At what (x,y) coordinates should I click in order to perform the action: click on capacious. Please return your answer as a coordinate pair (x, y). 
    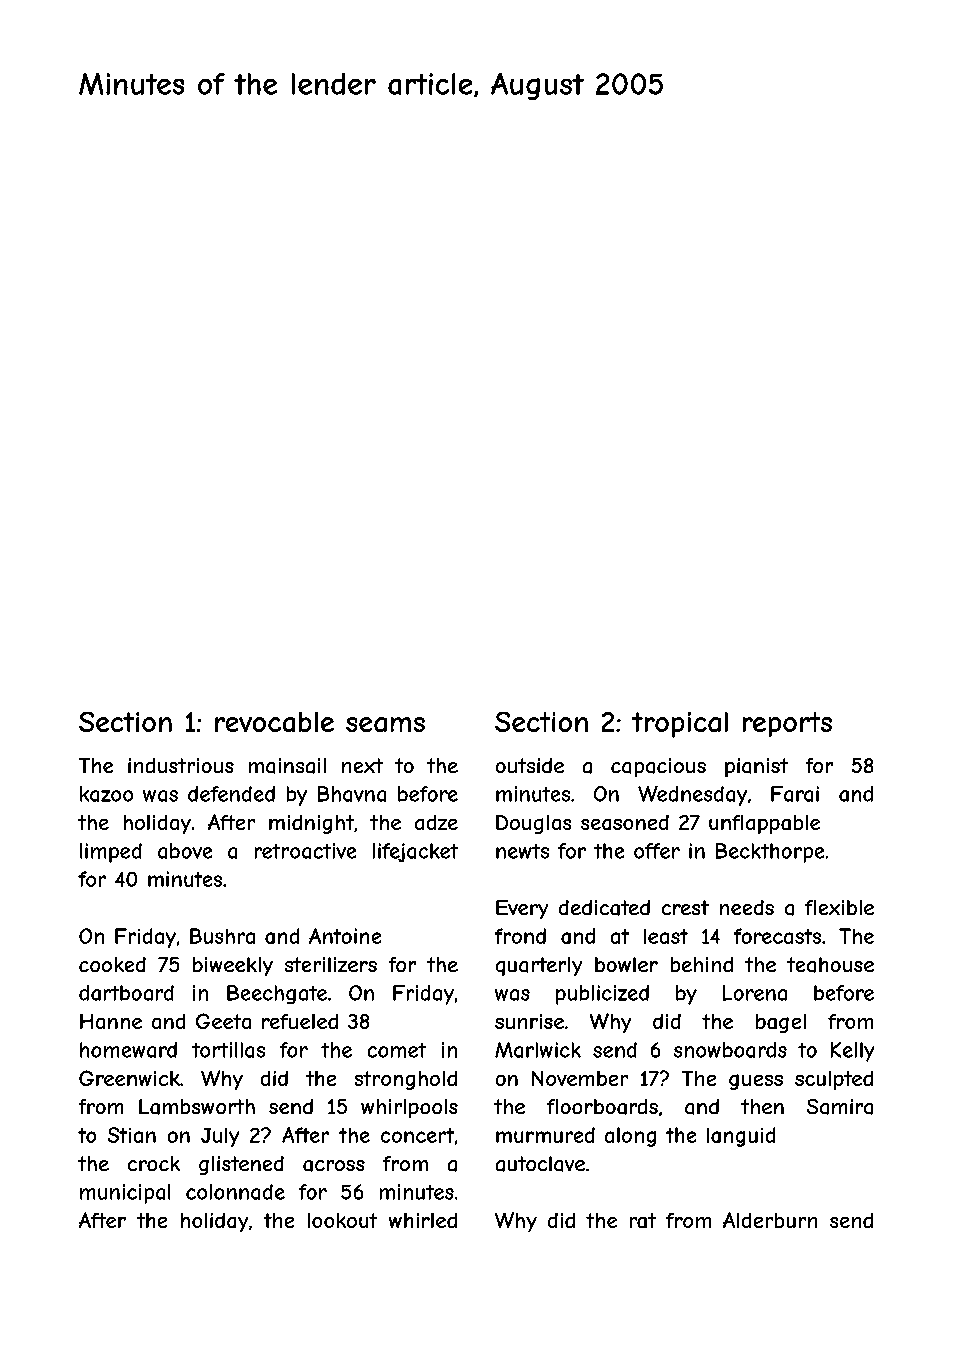
    Looking at the image, I should click on (658, 767).
